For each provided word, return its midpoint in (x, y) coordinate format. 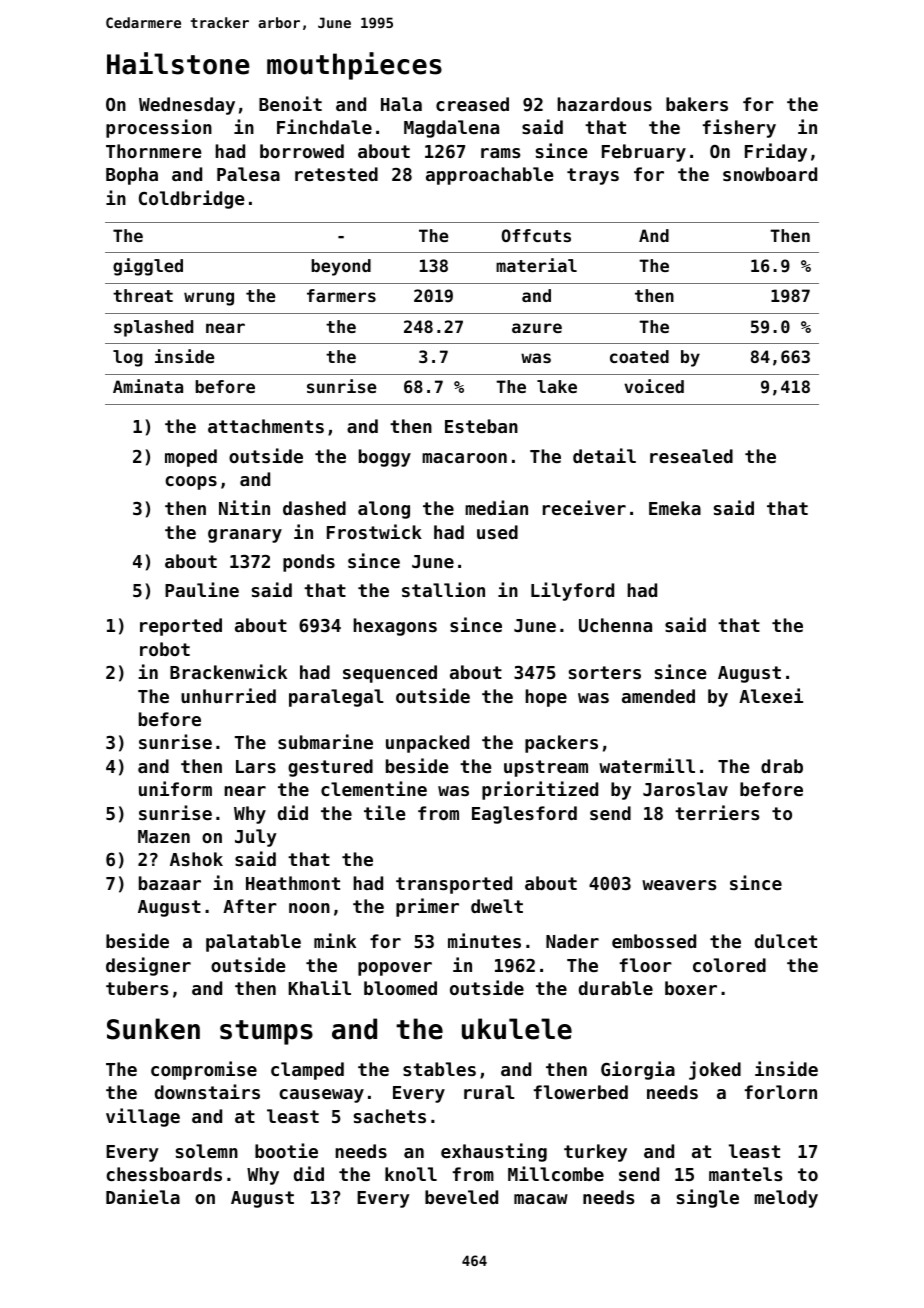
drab (782, 766)
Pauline (202, 589)
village (143, 1117)
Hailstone (178, 63)
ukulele (517, 1029)
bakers (697, 104)
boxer (691, 988)
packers (561, 744)
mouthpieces (354, 66)
